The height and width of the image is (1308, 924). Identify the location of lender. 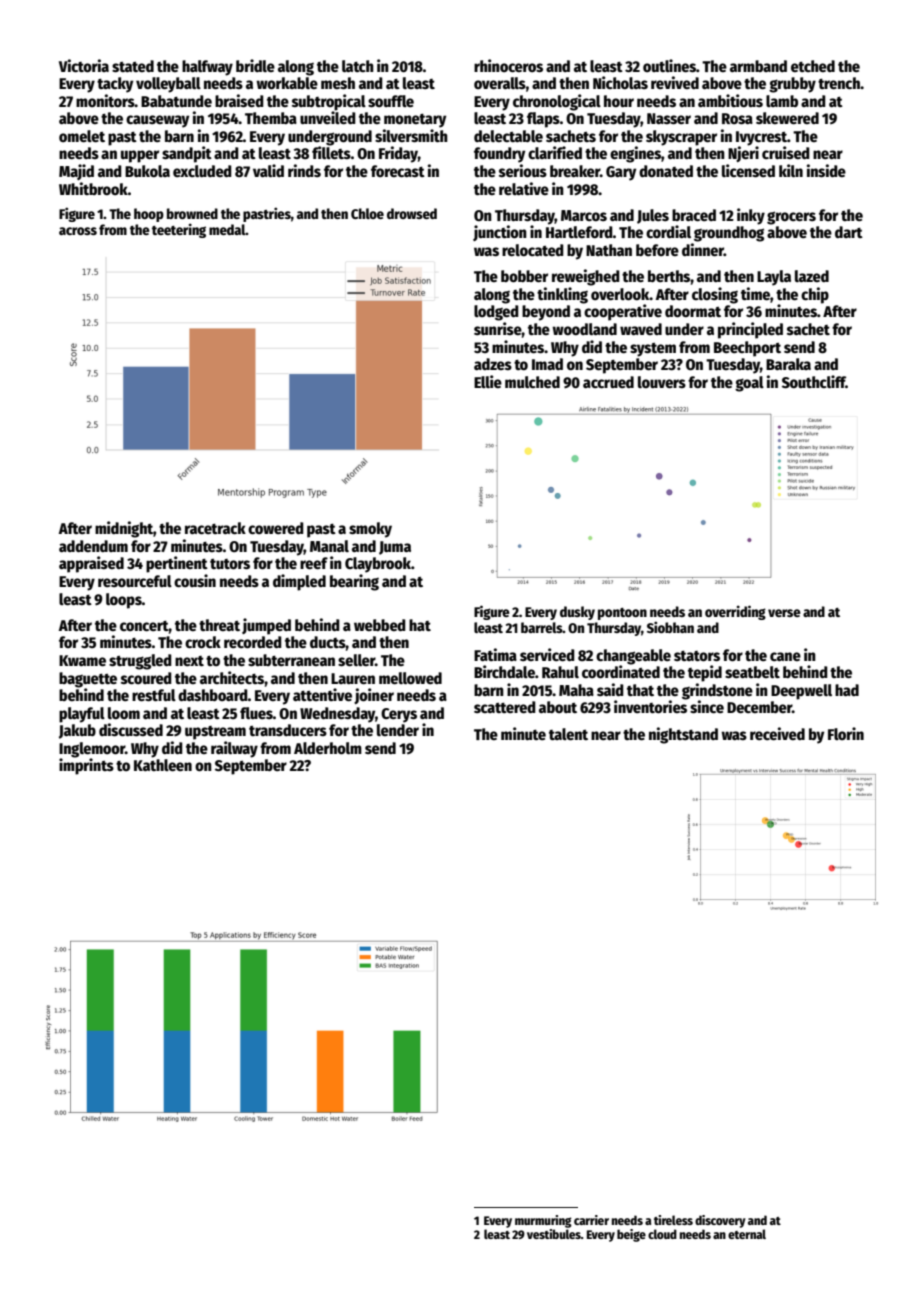
(398, 730).
